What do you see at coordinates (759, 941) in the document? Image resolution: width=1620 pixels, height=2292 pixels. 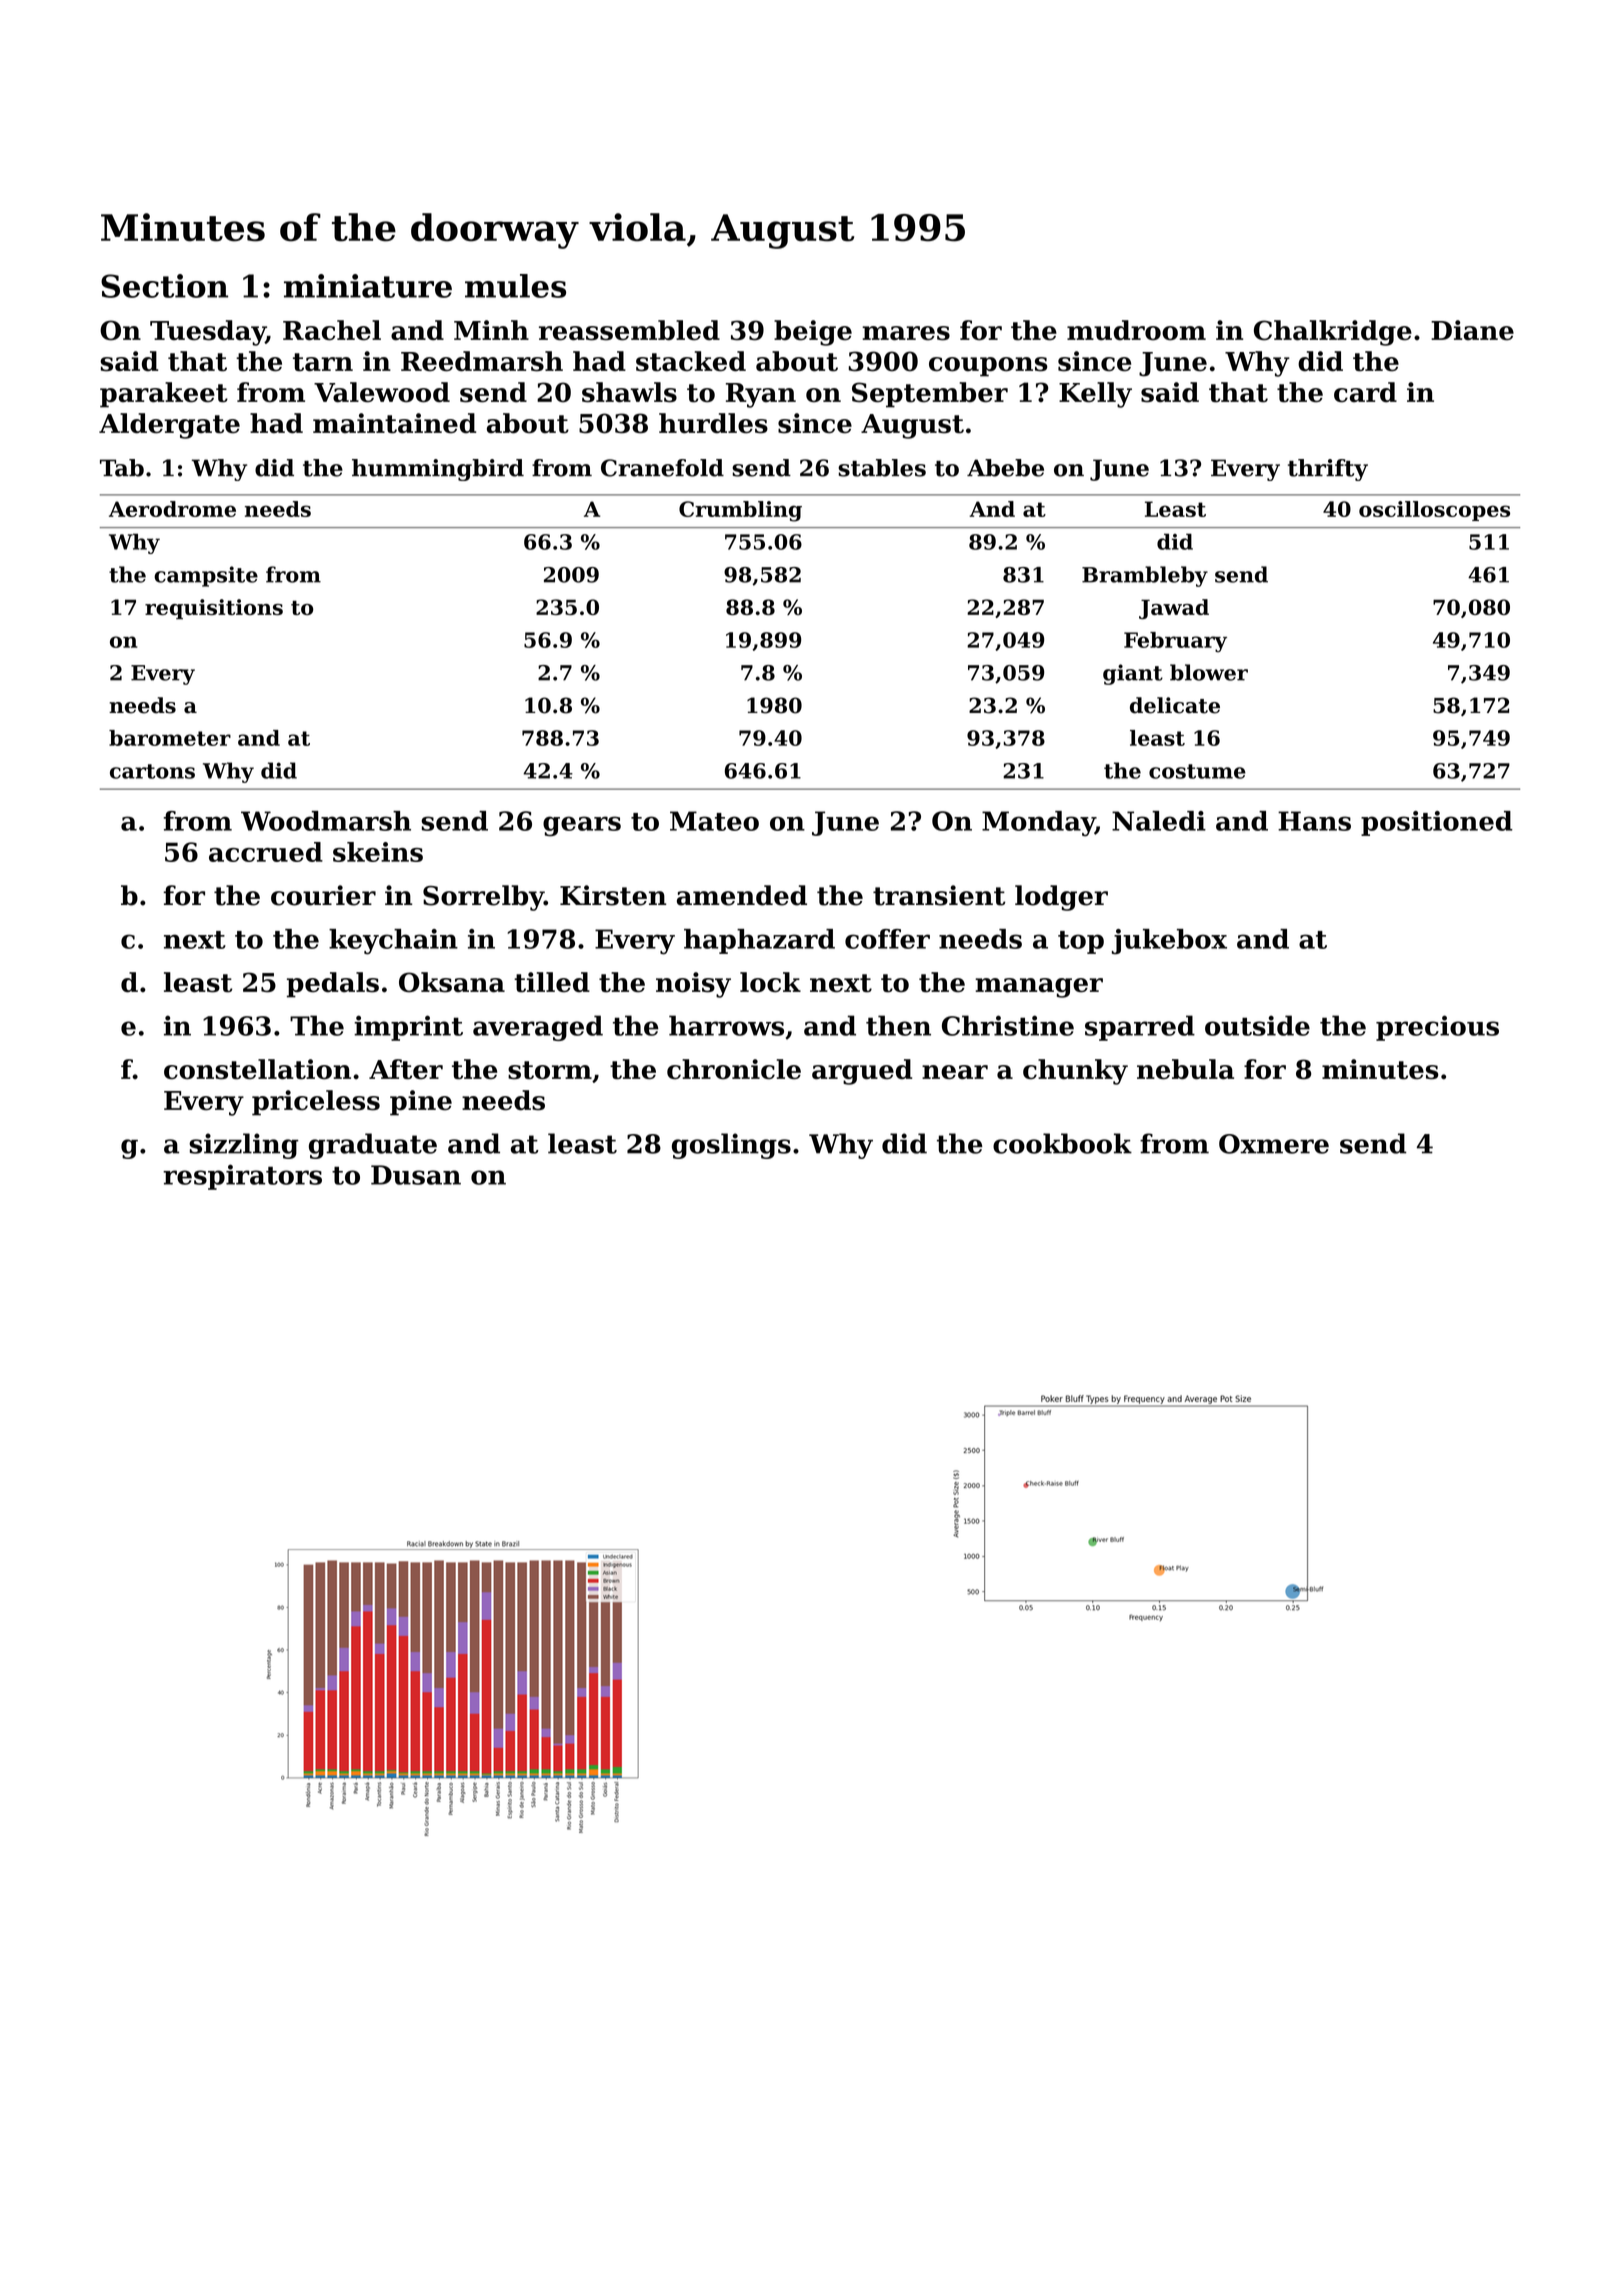 I see `haphazard` at bounding box center [759, 941].
